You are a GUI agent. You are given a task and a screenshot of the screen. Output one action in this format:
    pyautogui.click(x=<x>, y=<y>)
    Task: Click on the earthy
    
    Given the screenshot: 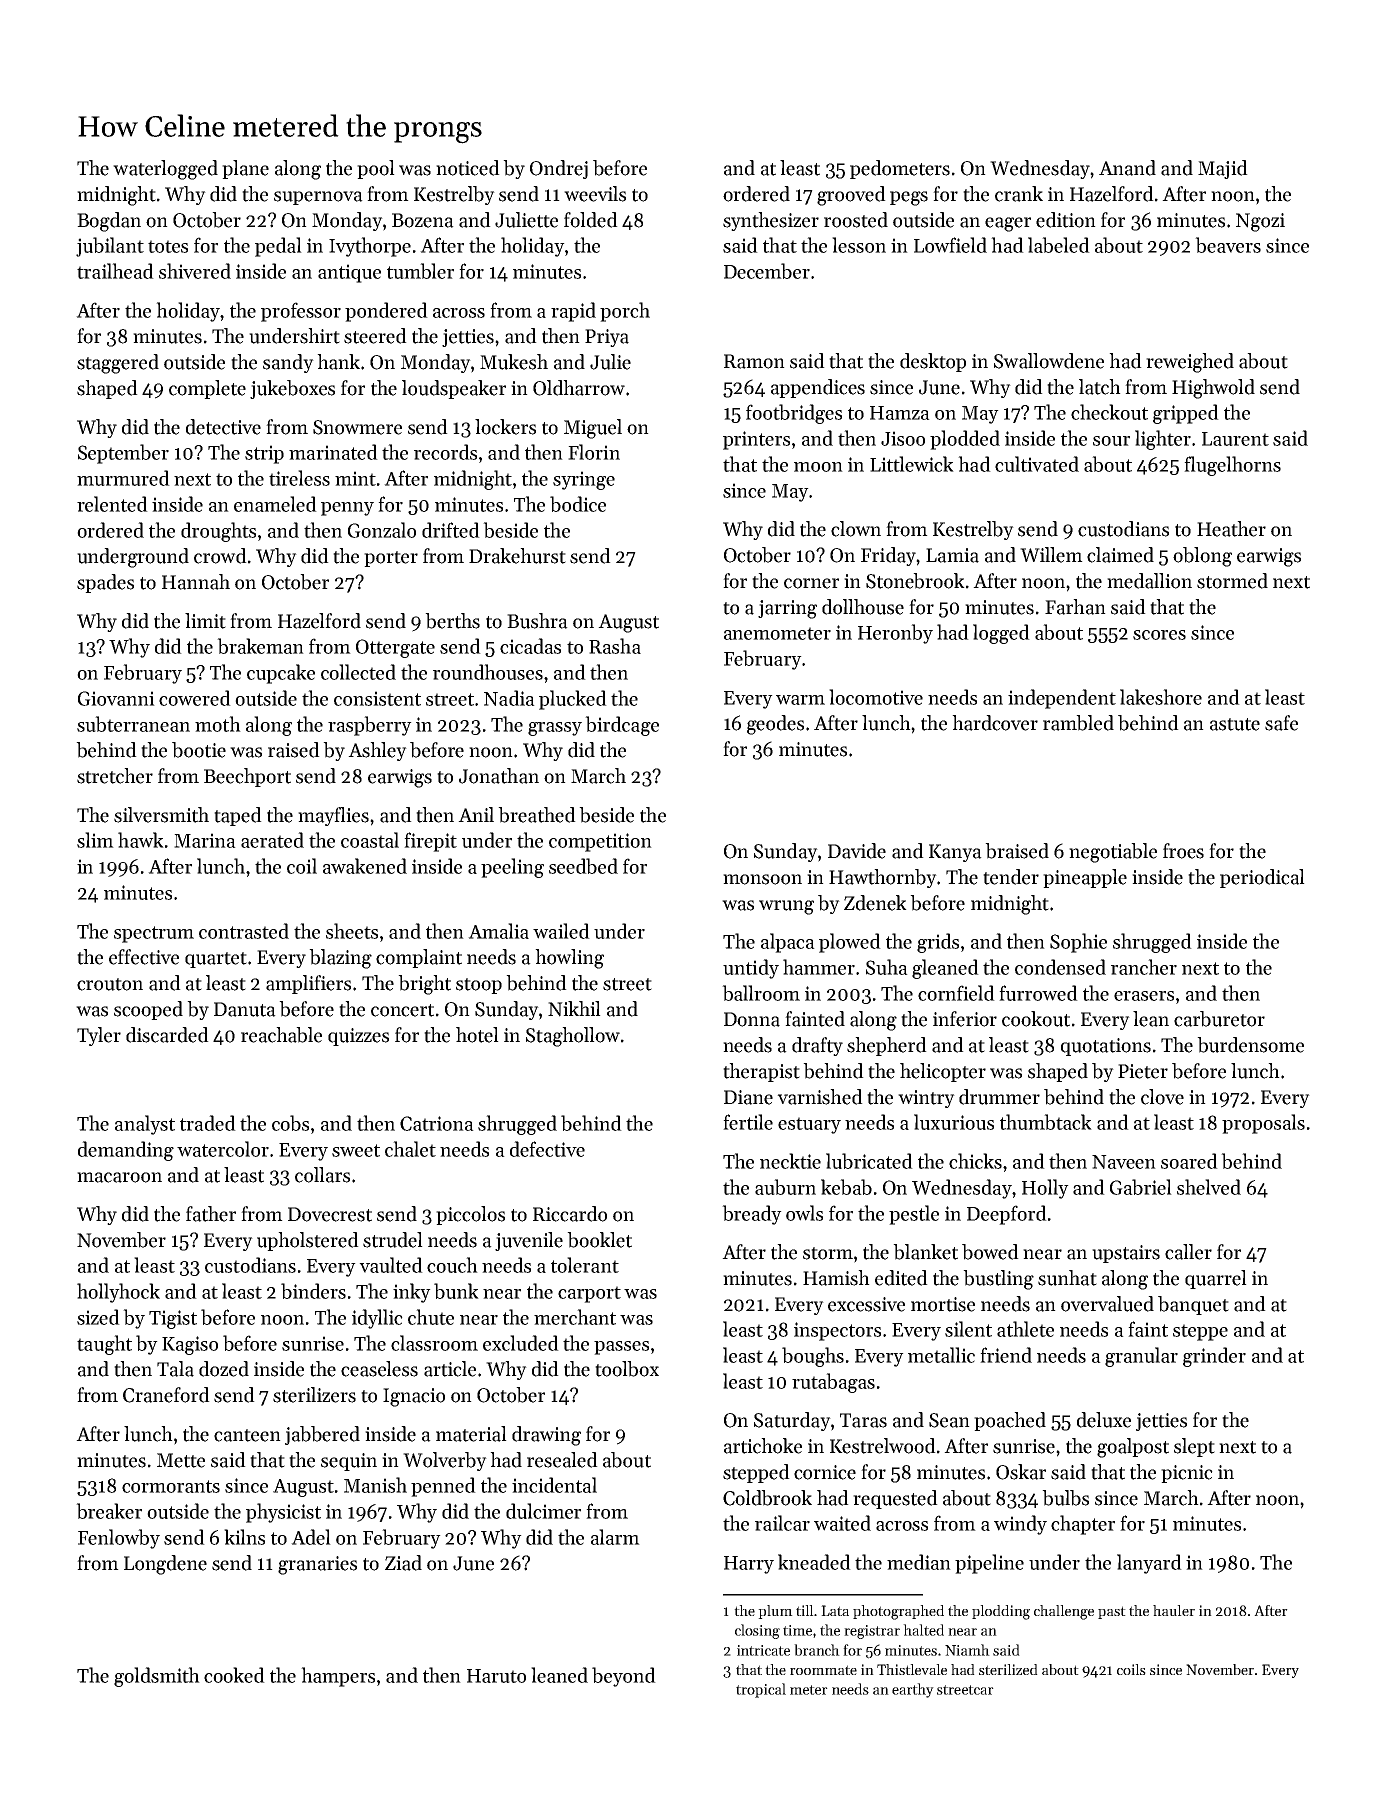 What is the action you would take?
    pyautogui.click(x=913, y=1690)
